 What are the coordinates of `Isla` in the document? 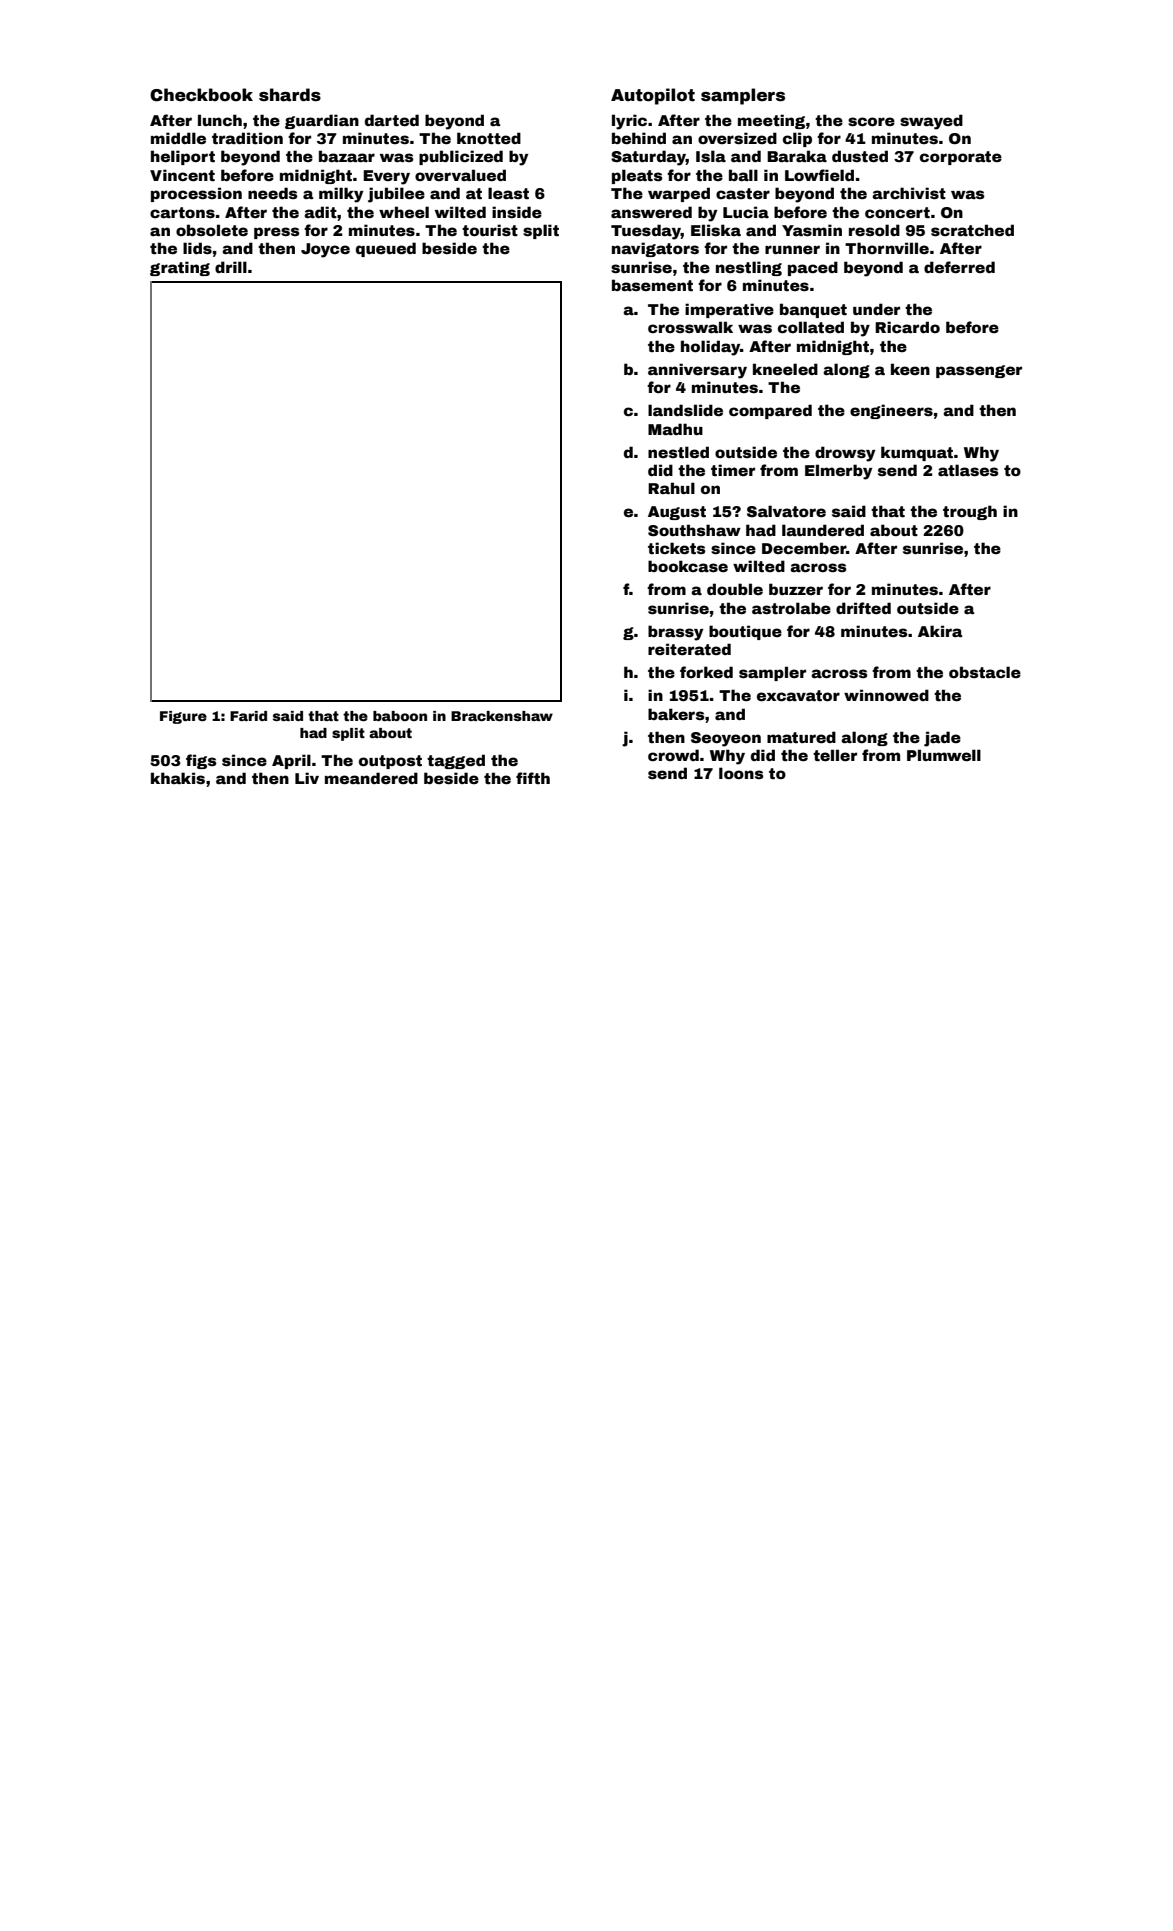 It's located at (711, 156).
